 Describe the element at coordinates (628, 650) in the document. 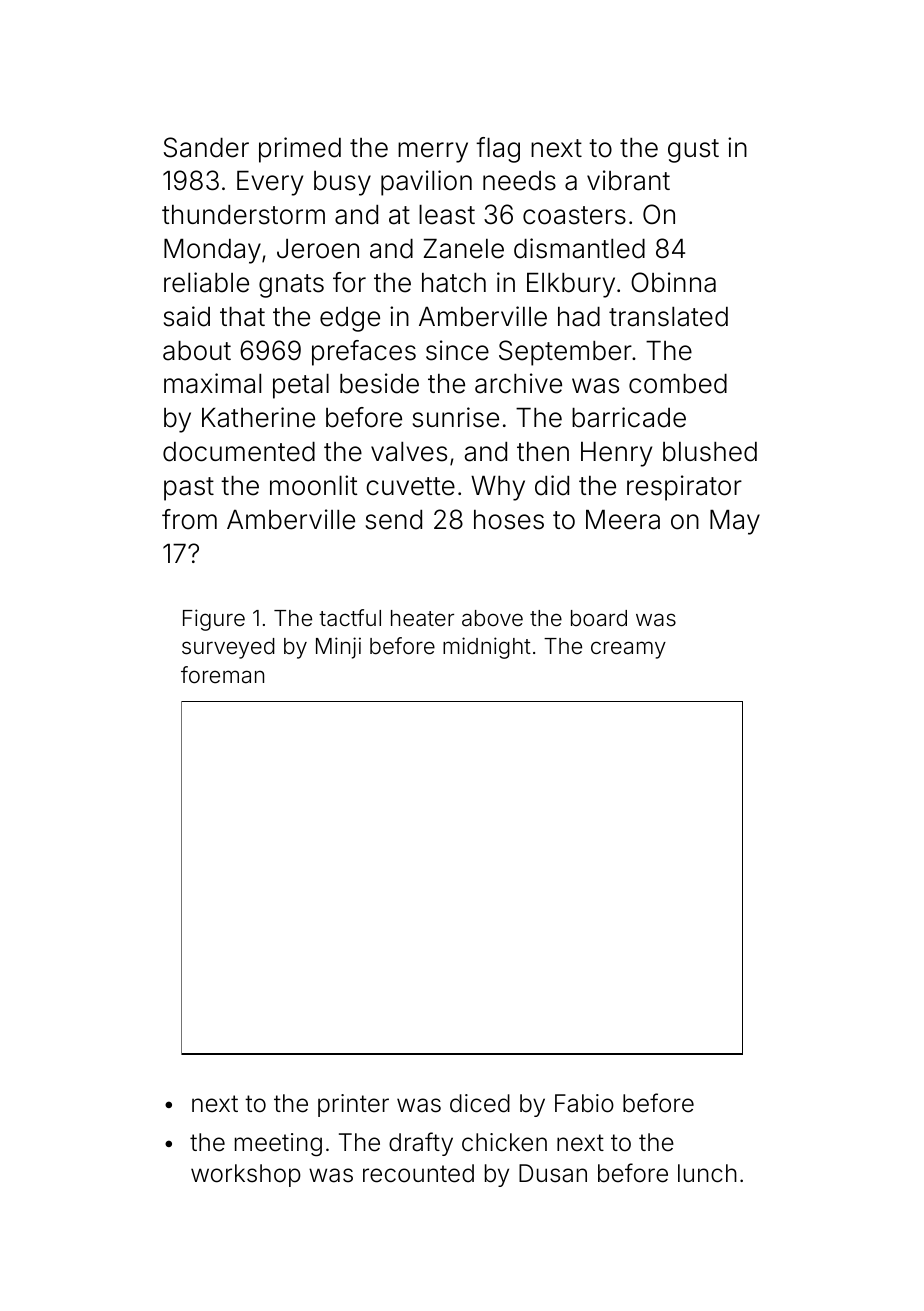

I see `creamy` at that location.
